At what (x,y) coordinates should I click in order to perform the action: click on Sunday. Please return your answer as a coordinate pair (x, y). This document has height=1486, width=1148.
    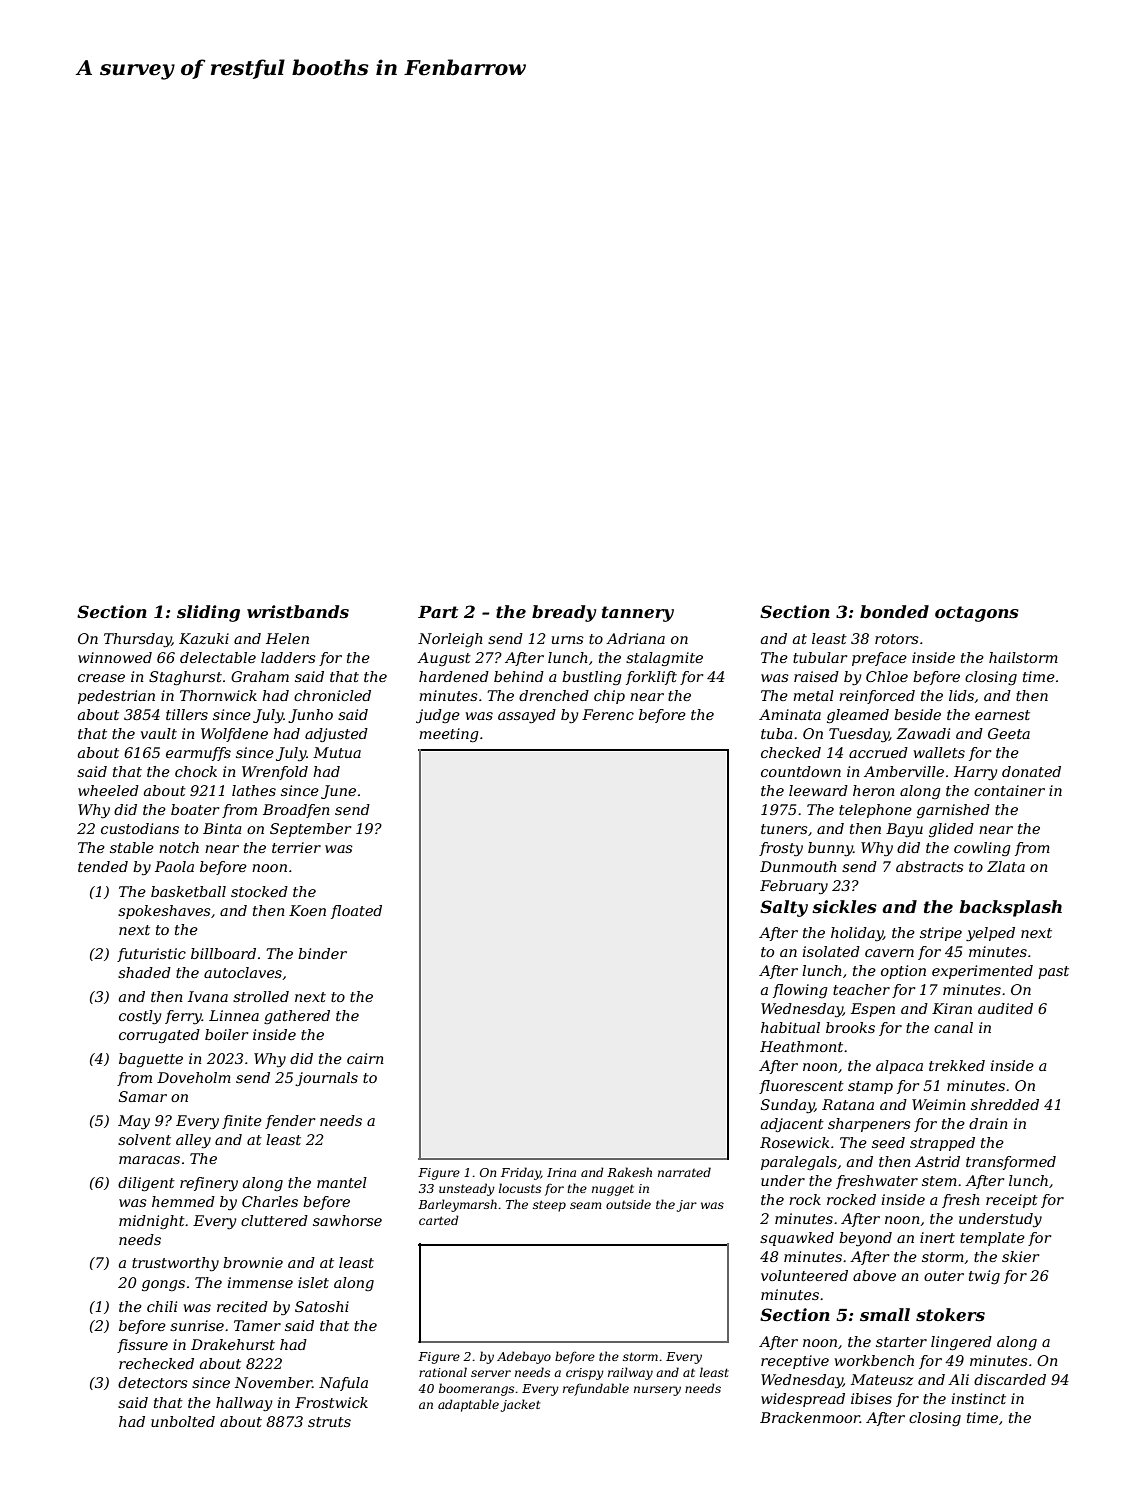
    Looking at the image, I should click on (788, 1106).
